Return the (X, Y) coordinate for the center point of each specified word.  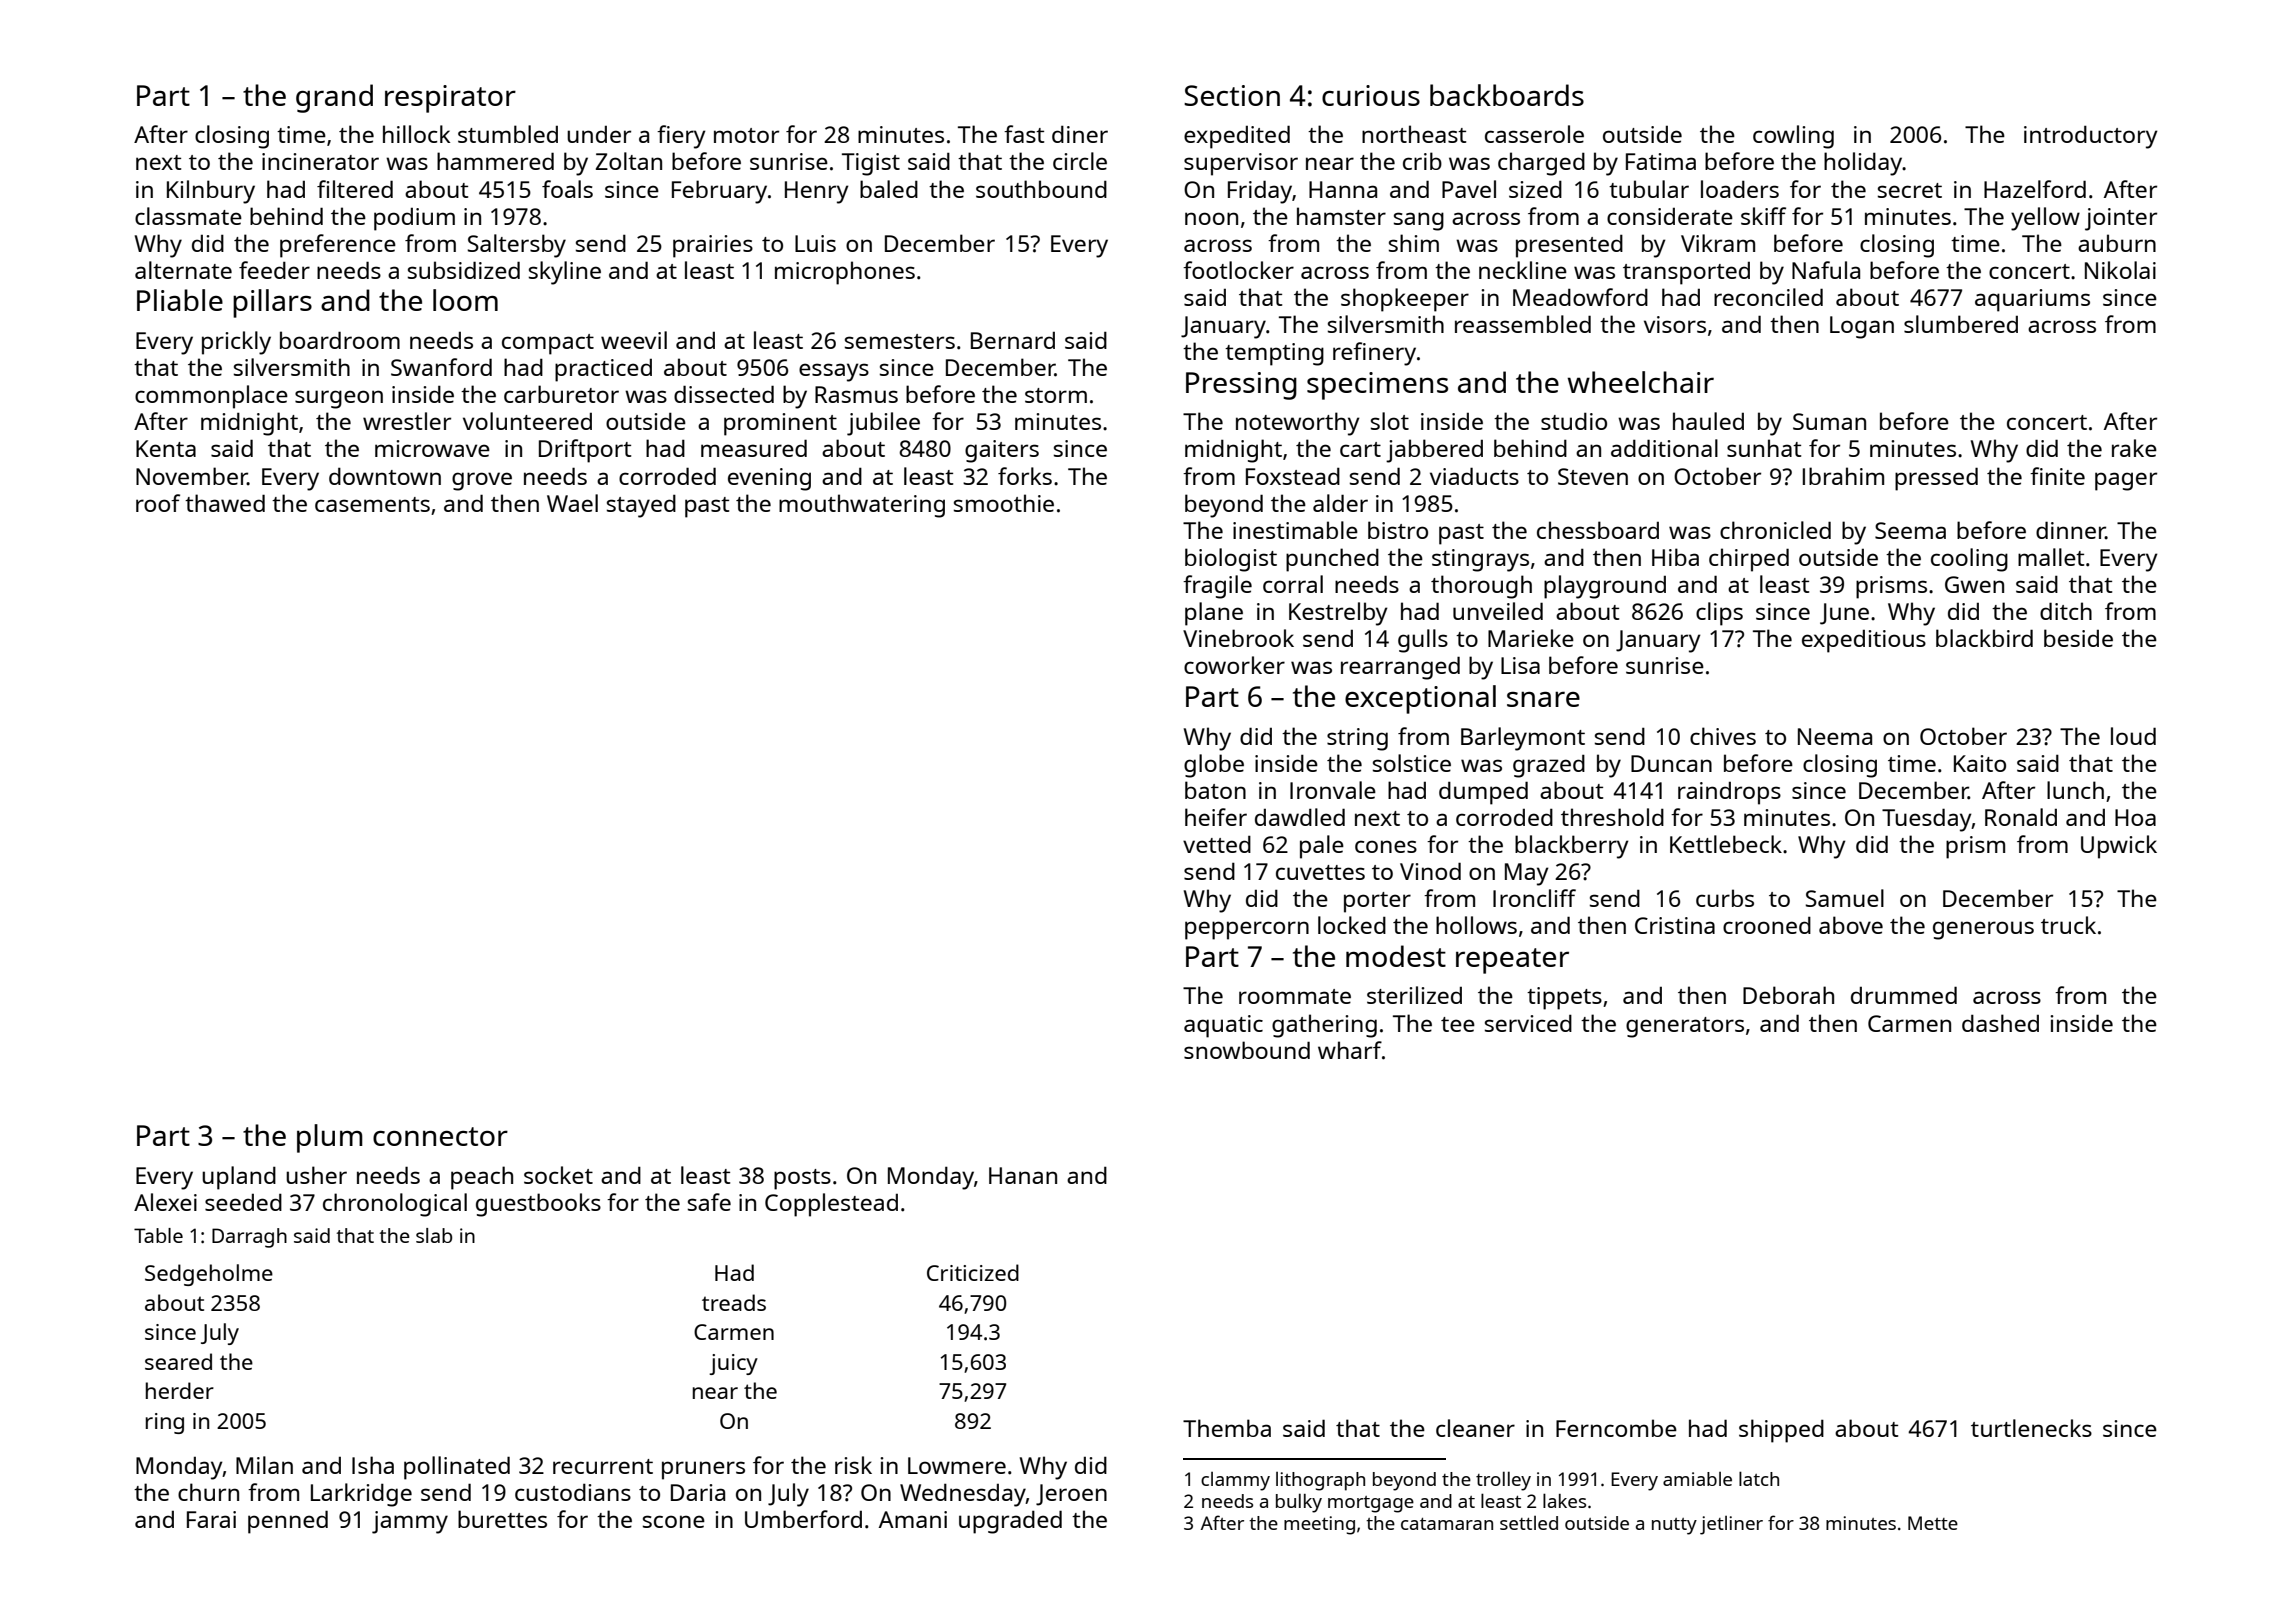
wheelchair (1640, 382)
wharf (1350, 1050)
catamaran (1447, 1524)
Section (1232, 95)
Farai (211, 1519)
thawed (225, 503)
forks (1025, 476)
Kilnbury (211, 192)
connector (440, 1136)
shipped (1781, 1431)
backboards (1507, 95)
